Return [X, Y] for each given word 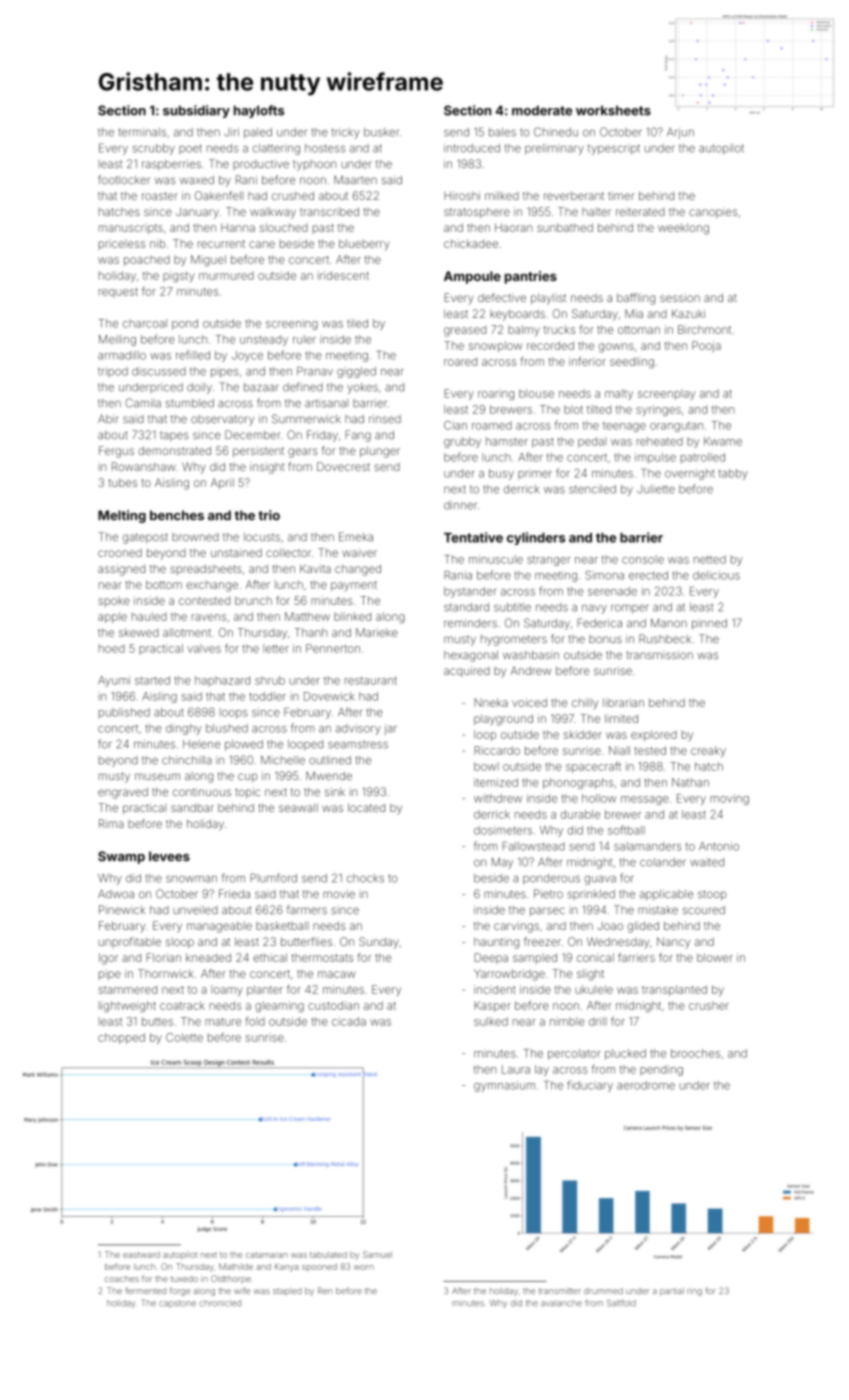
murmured [226, 276]
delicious [716, 575]
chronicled [220, 1303]
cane [262, 244]
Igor [108, 959]
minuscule [496, 559]
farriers [636, 957]
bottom [164, 584]
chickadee [471, 243]
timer [621, 195]
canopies [713, 212]
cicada [349, 1021]
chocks [365, 878]
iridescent [343, 275]
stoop [712, 895]
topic [247, 793]
